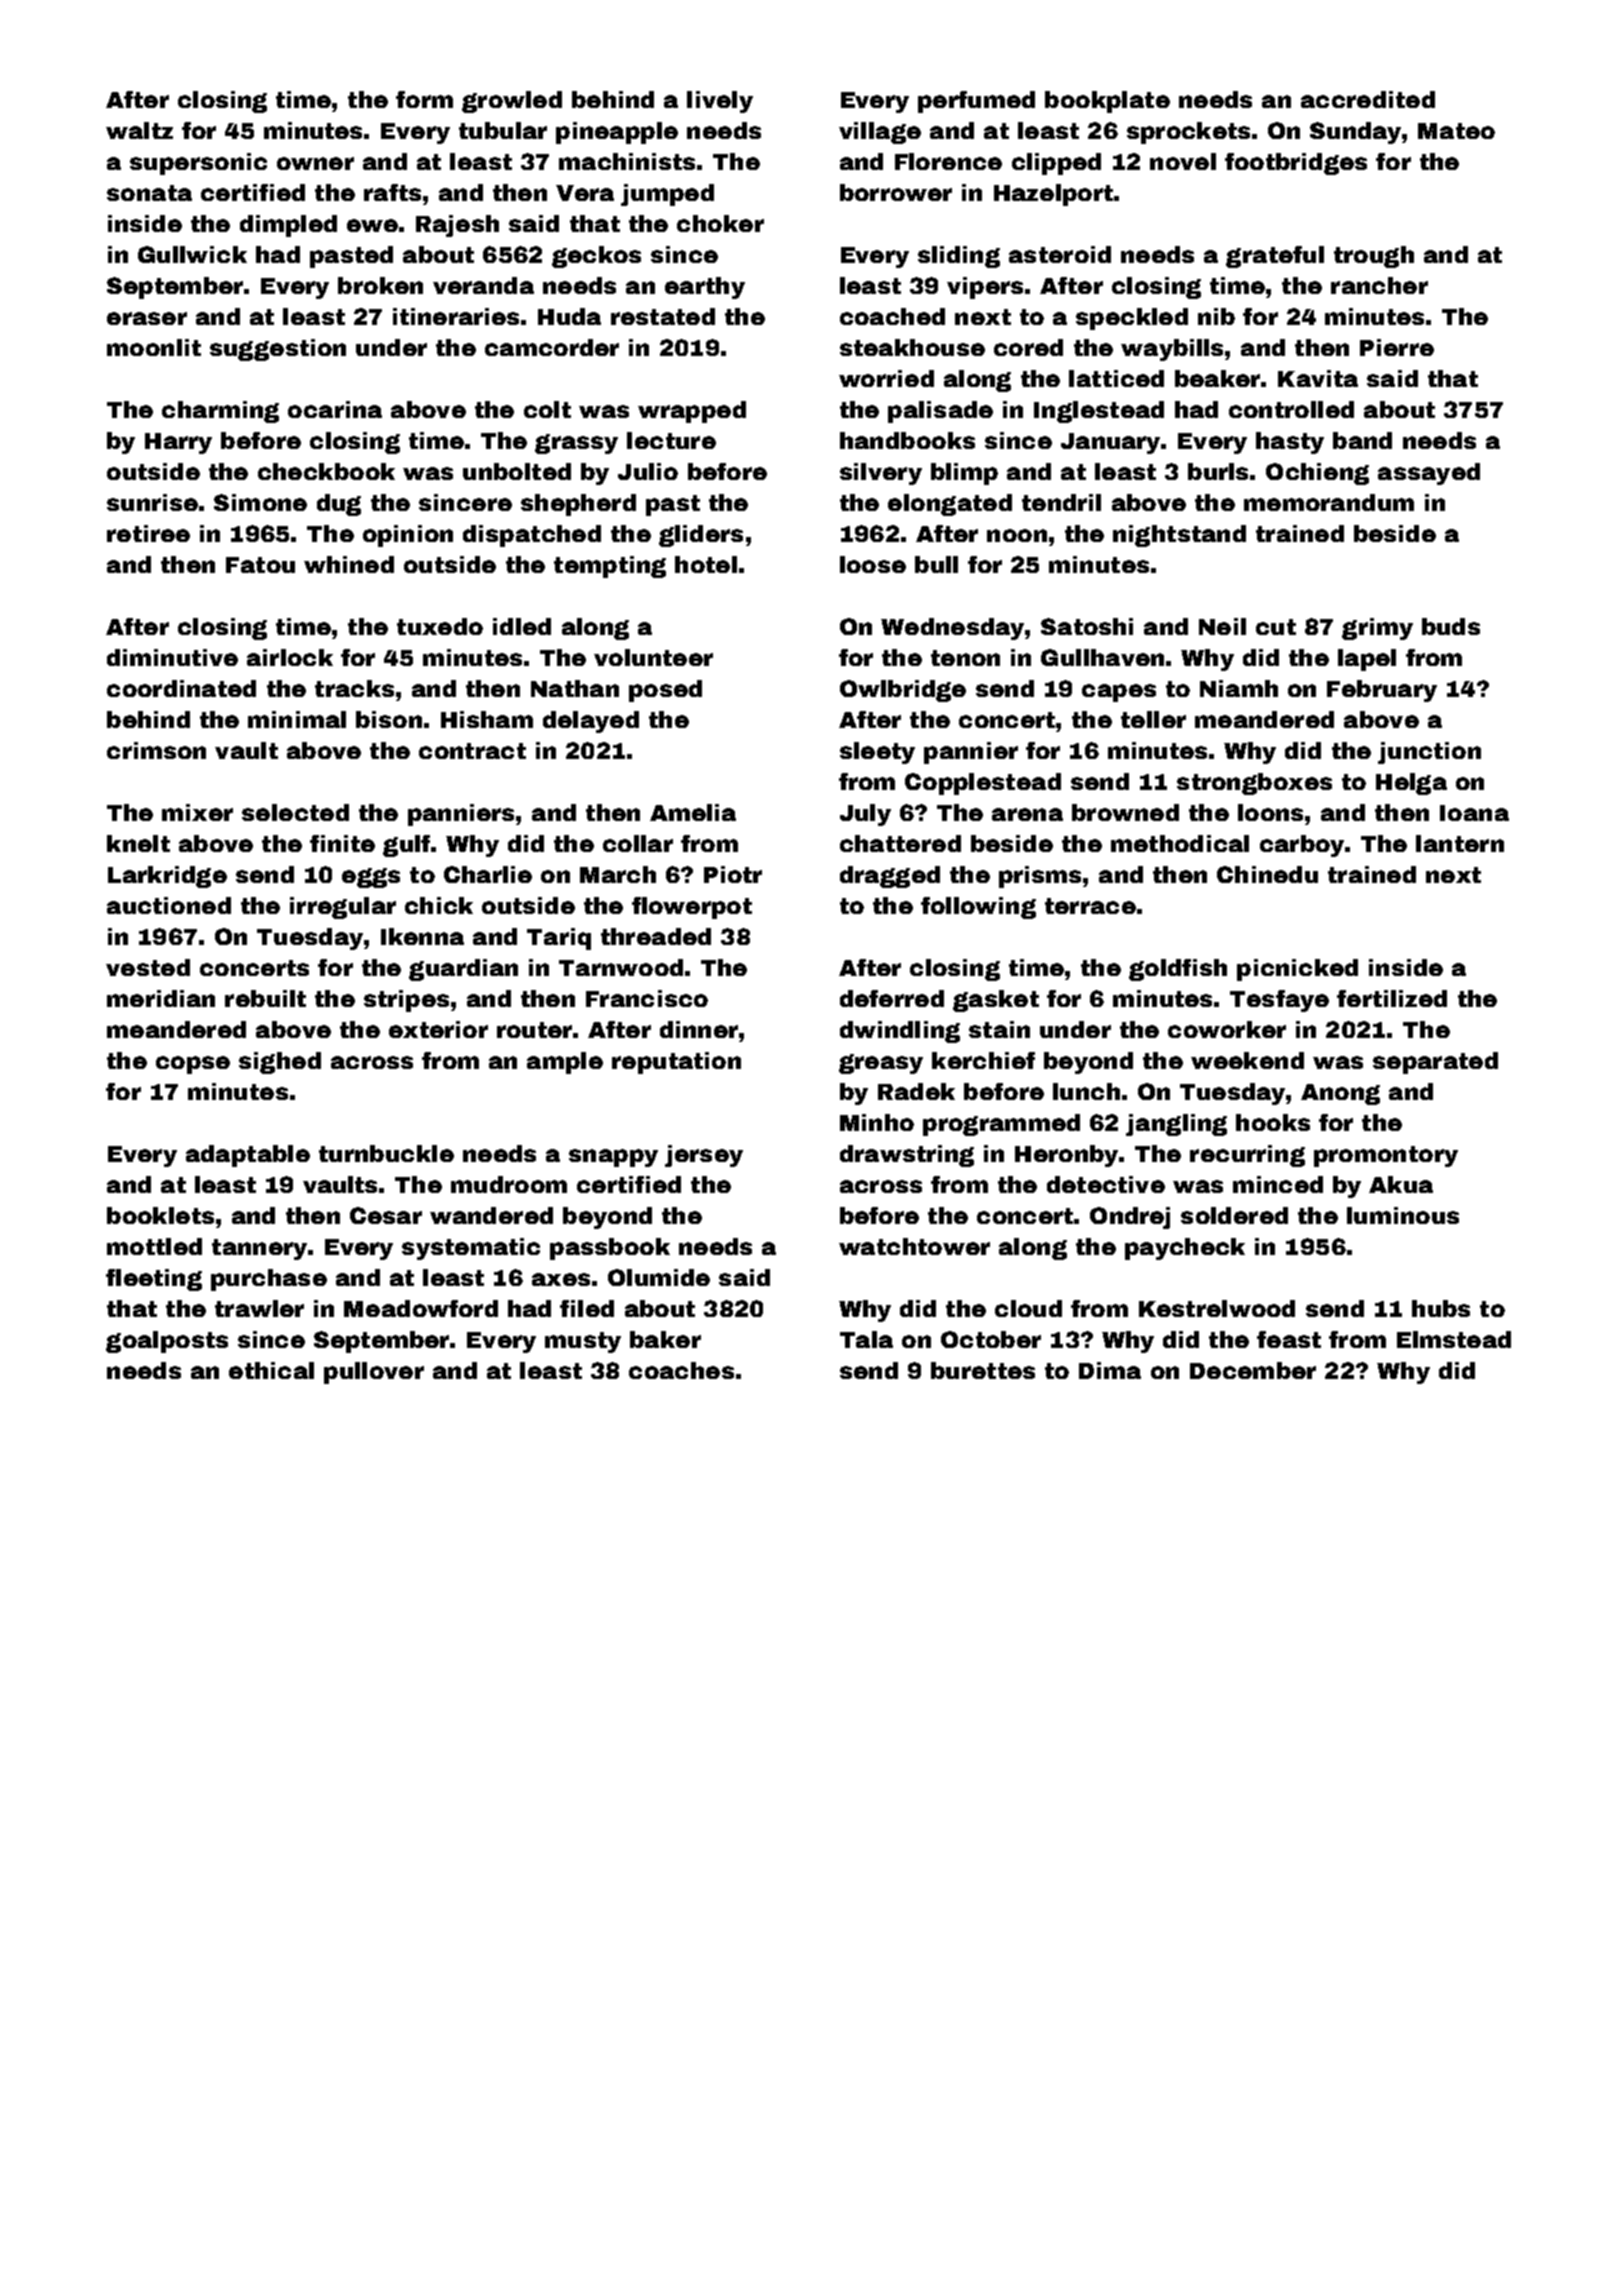  What do you see at coordinates (1218, 471) in the screenshot?
I see `burls` at bounding box center [1218, 471].
